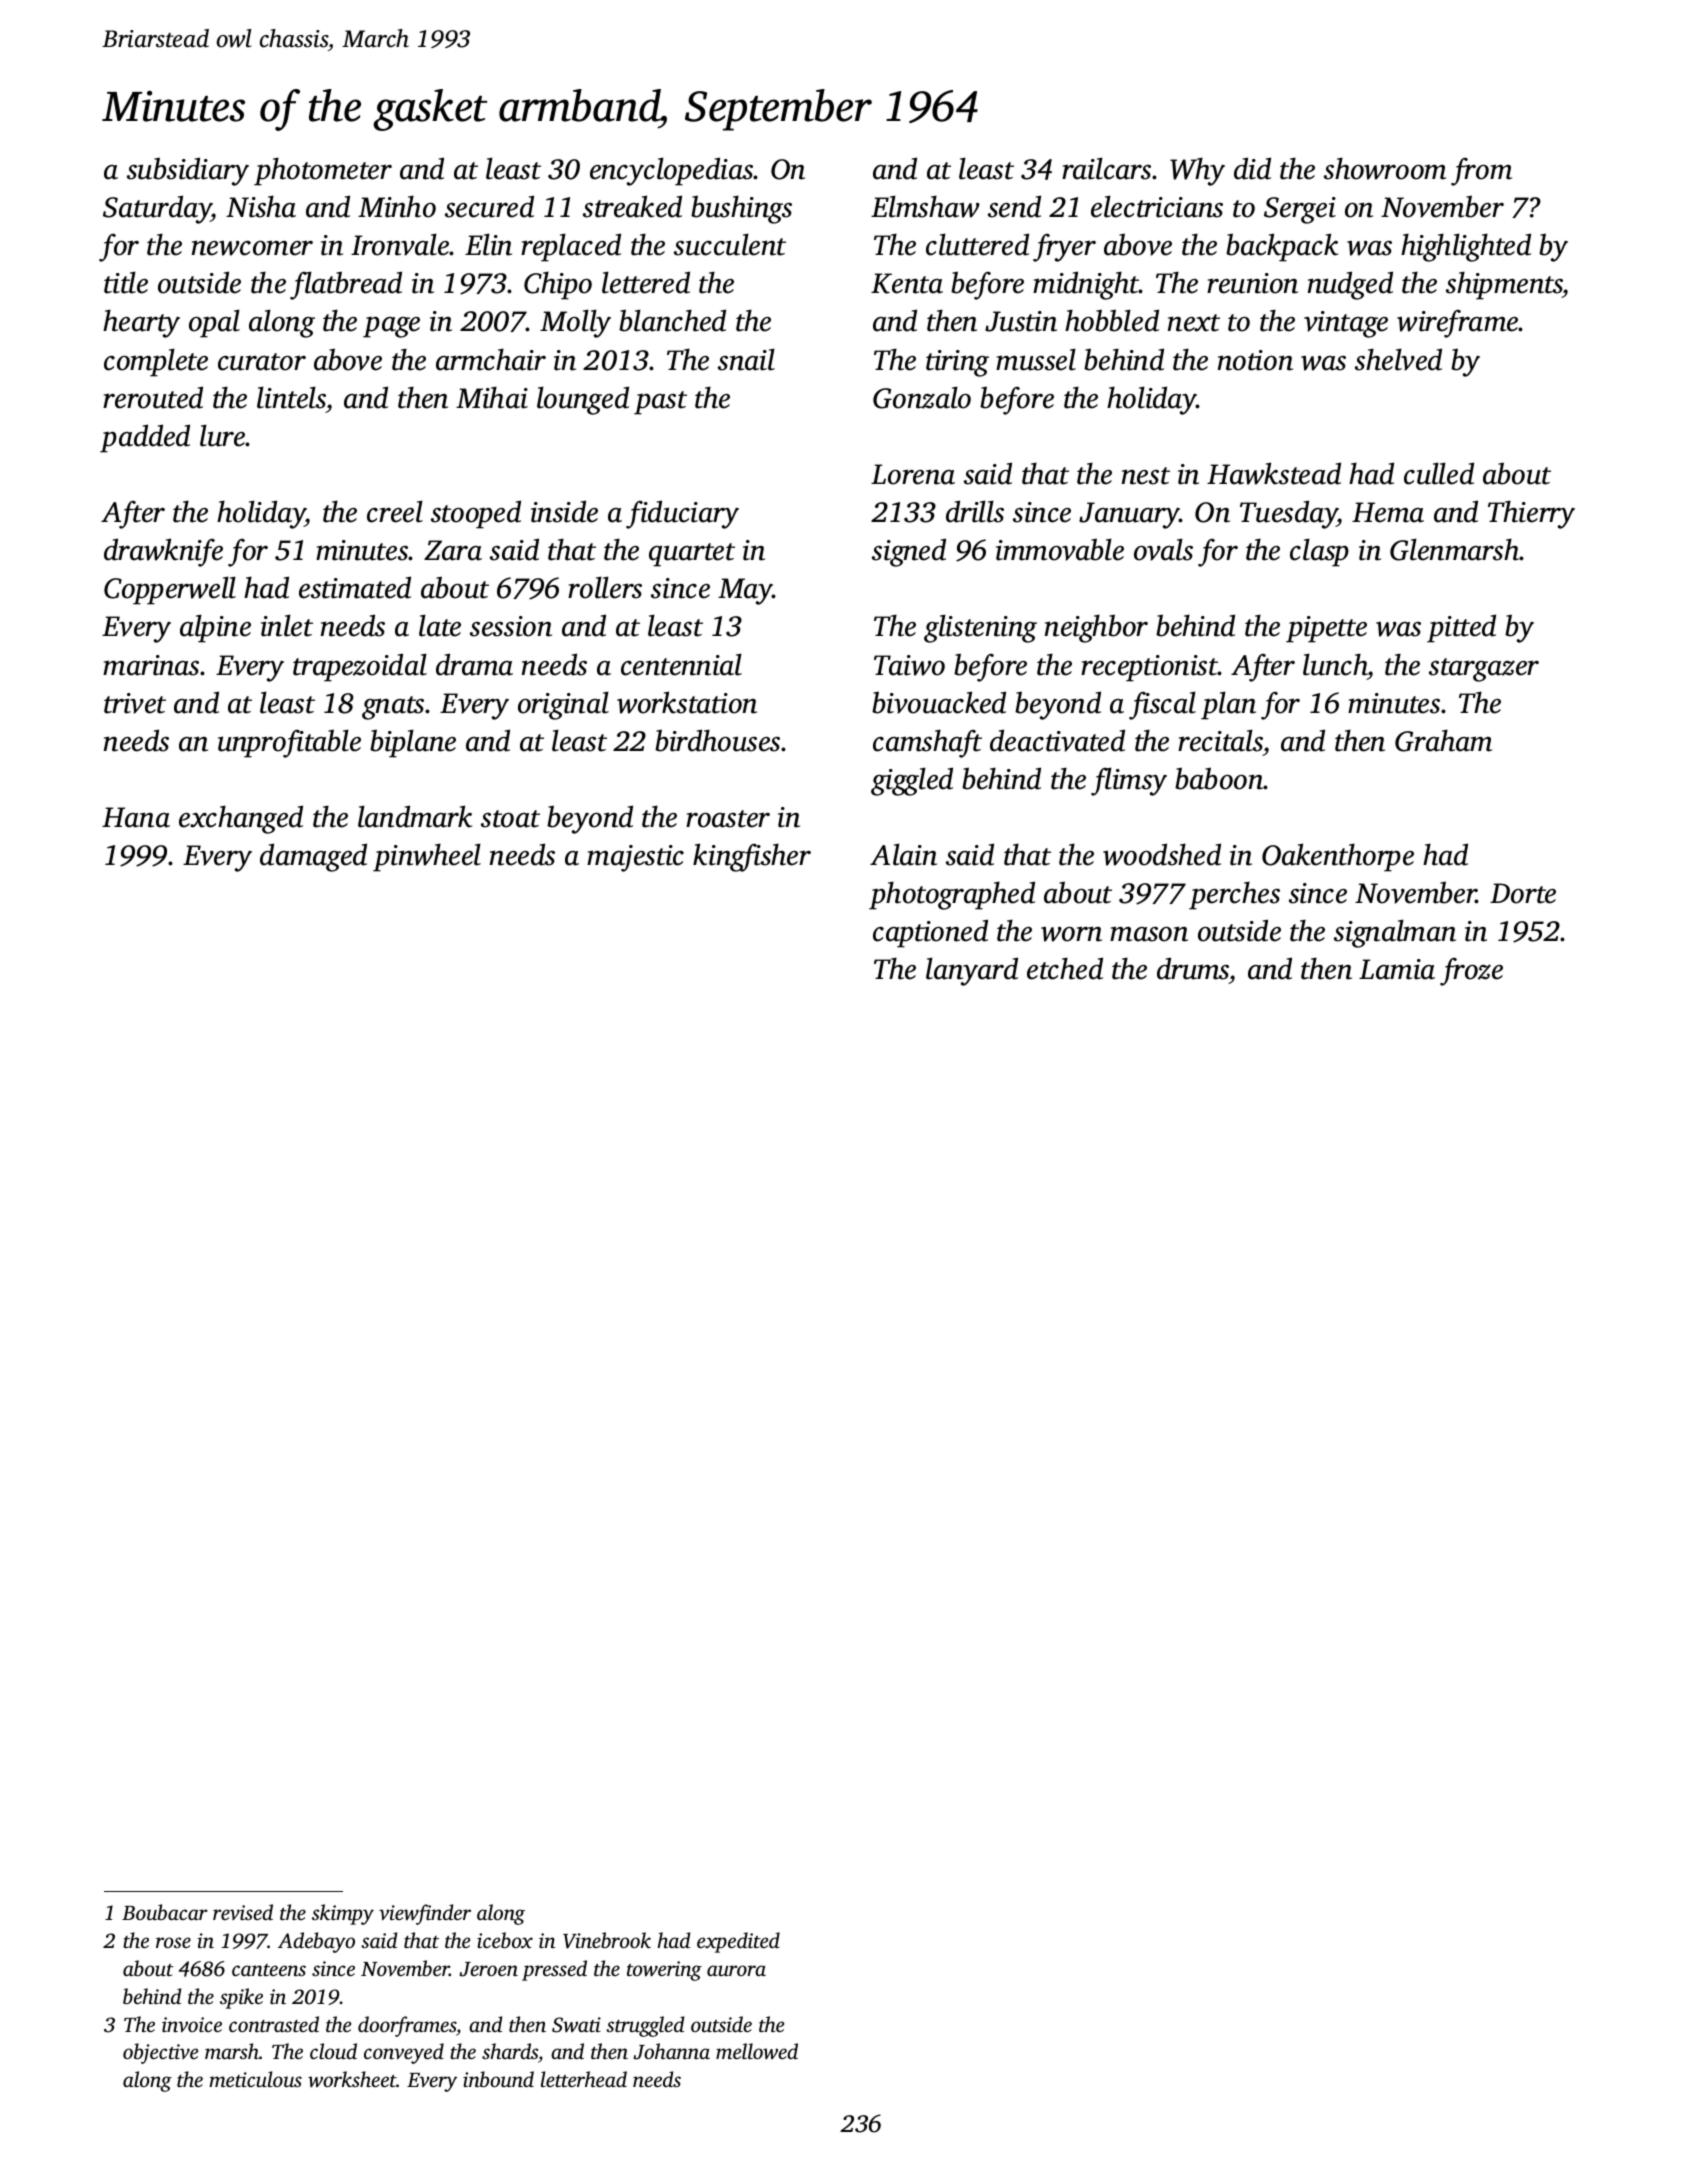 The height and width of the page is (2178, 1683). Describe the element at coordinates (584, 2079) in the page. I see `letterhead` at that location.
